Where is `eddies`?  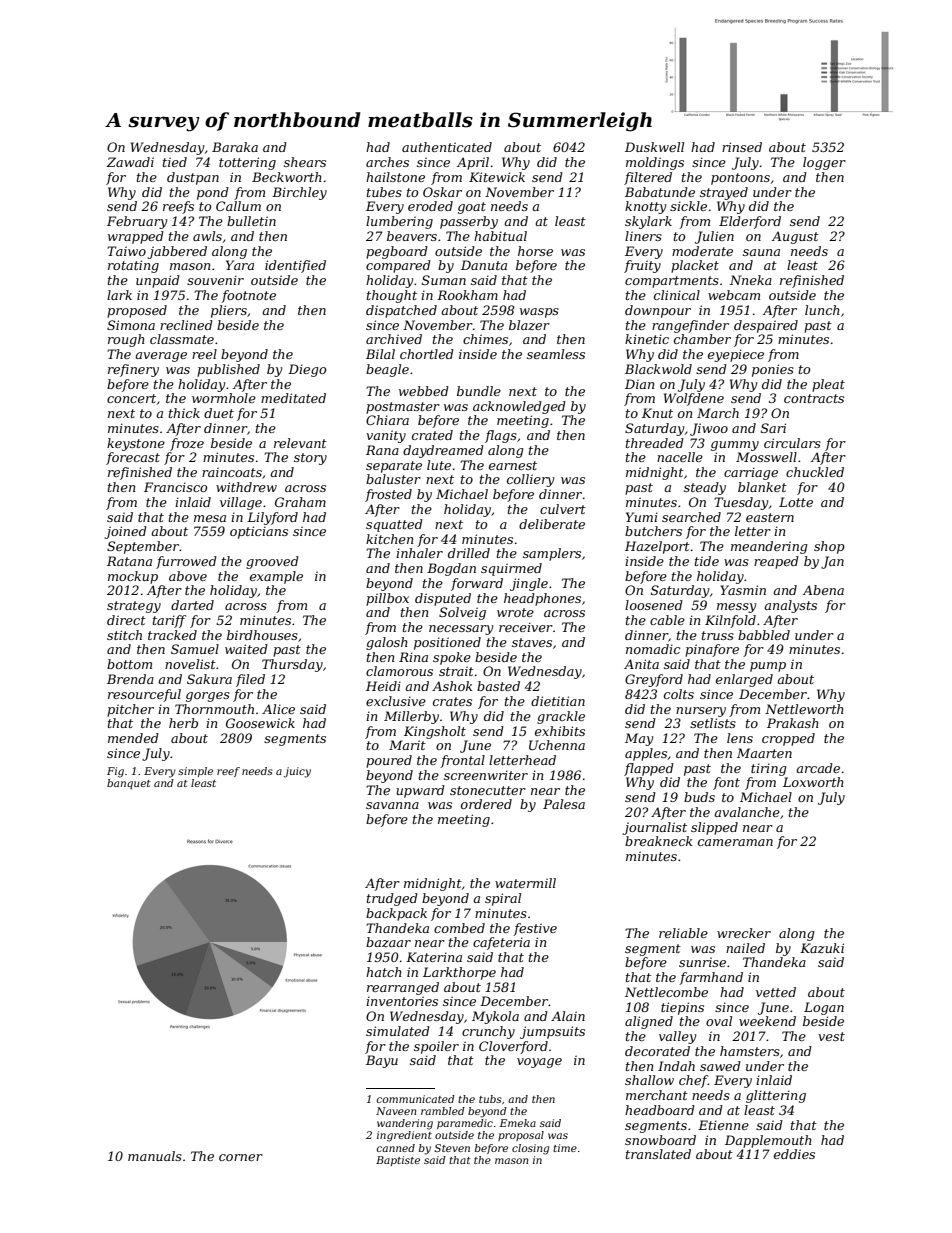 eddies is located at coordinates (794, 1154).
